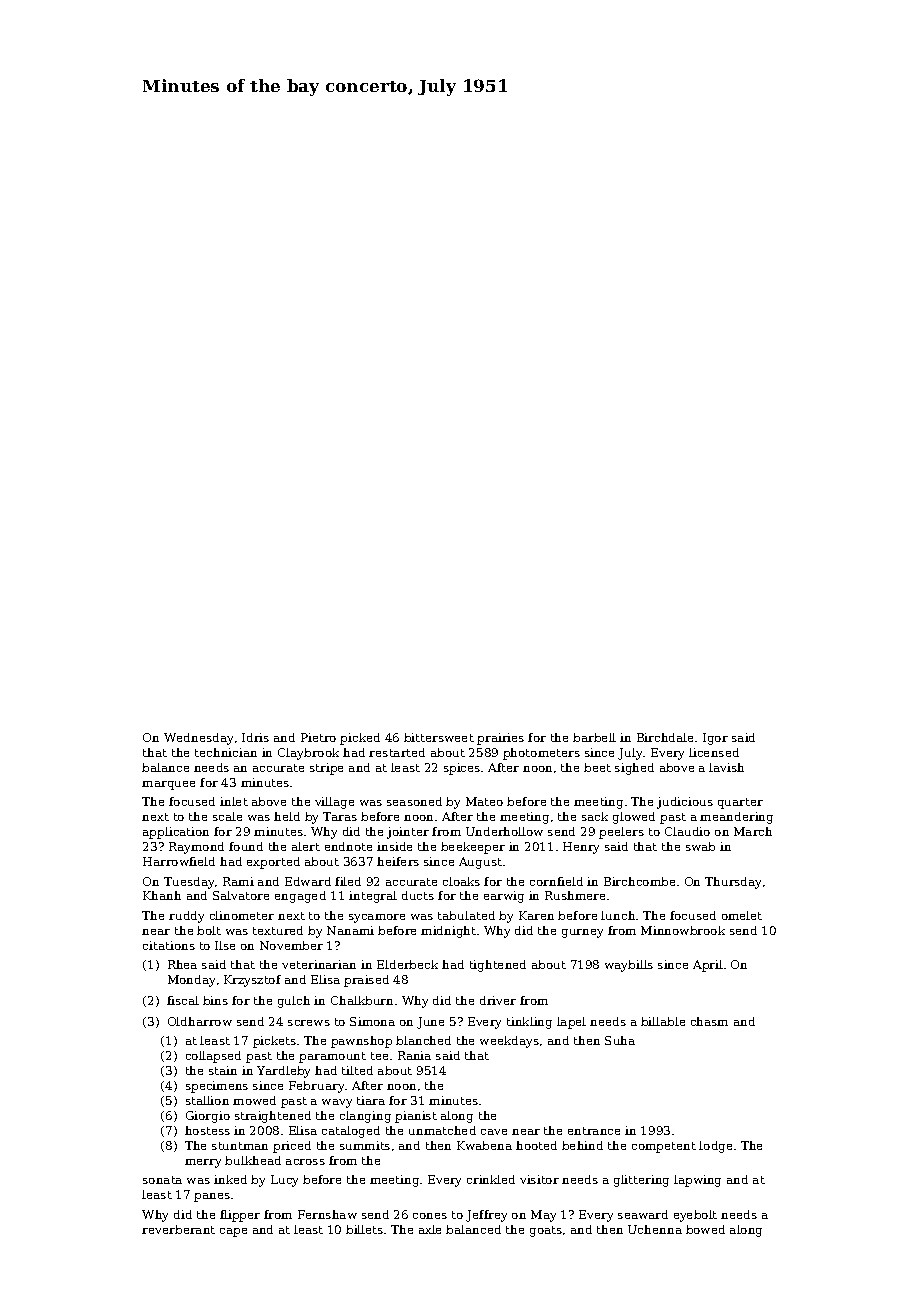 This screenshot has width=924, height=1314. What do you see at coordinates (494, 1132) in the screenshot?
I see `cave` at bounding box center [494, 1132].
